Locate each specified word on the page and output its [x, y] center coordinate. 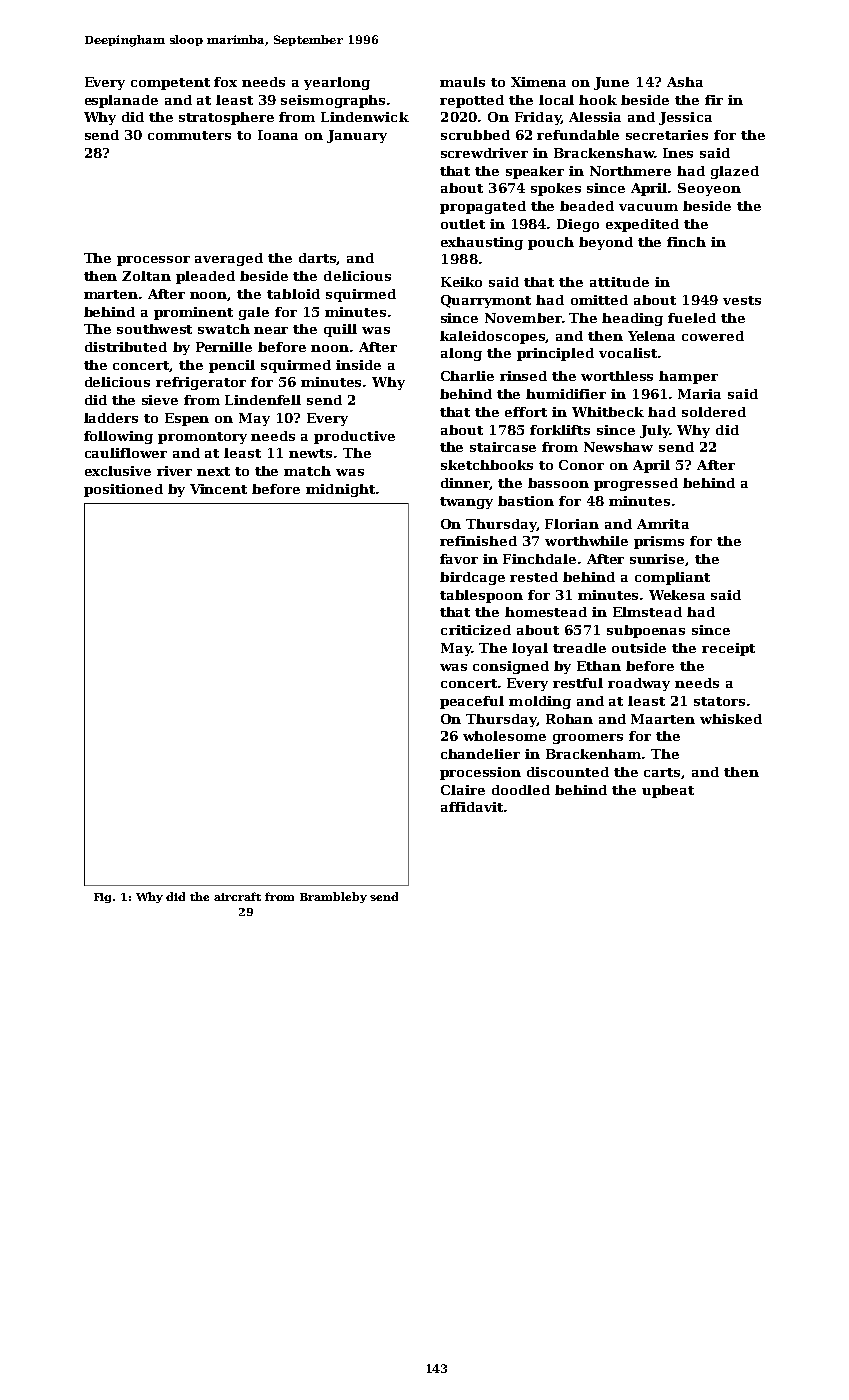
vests [742, 300]
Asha [685, 82]
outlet [463, 224]
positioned [123, 490]
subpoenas [646, 631]
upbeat [668, 791]
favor [459, 559]
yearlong [337, 83]
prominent [193, 313]
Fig [102, 898]
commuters [189, 135]
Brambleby [333, 897]
